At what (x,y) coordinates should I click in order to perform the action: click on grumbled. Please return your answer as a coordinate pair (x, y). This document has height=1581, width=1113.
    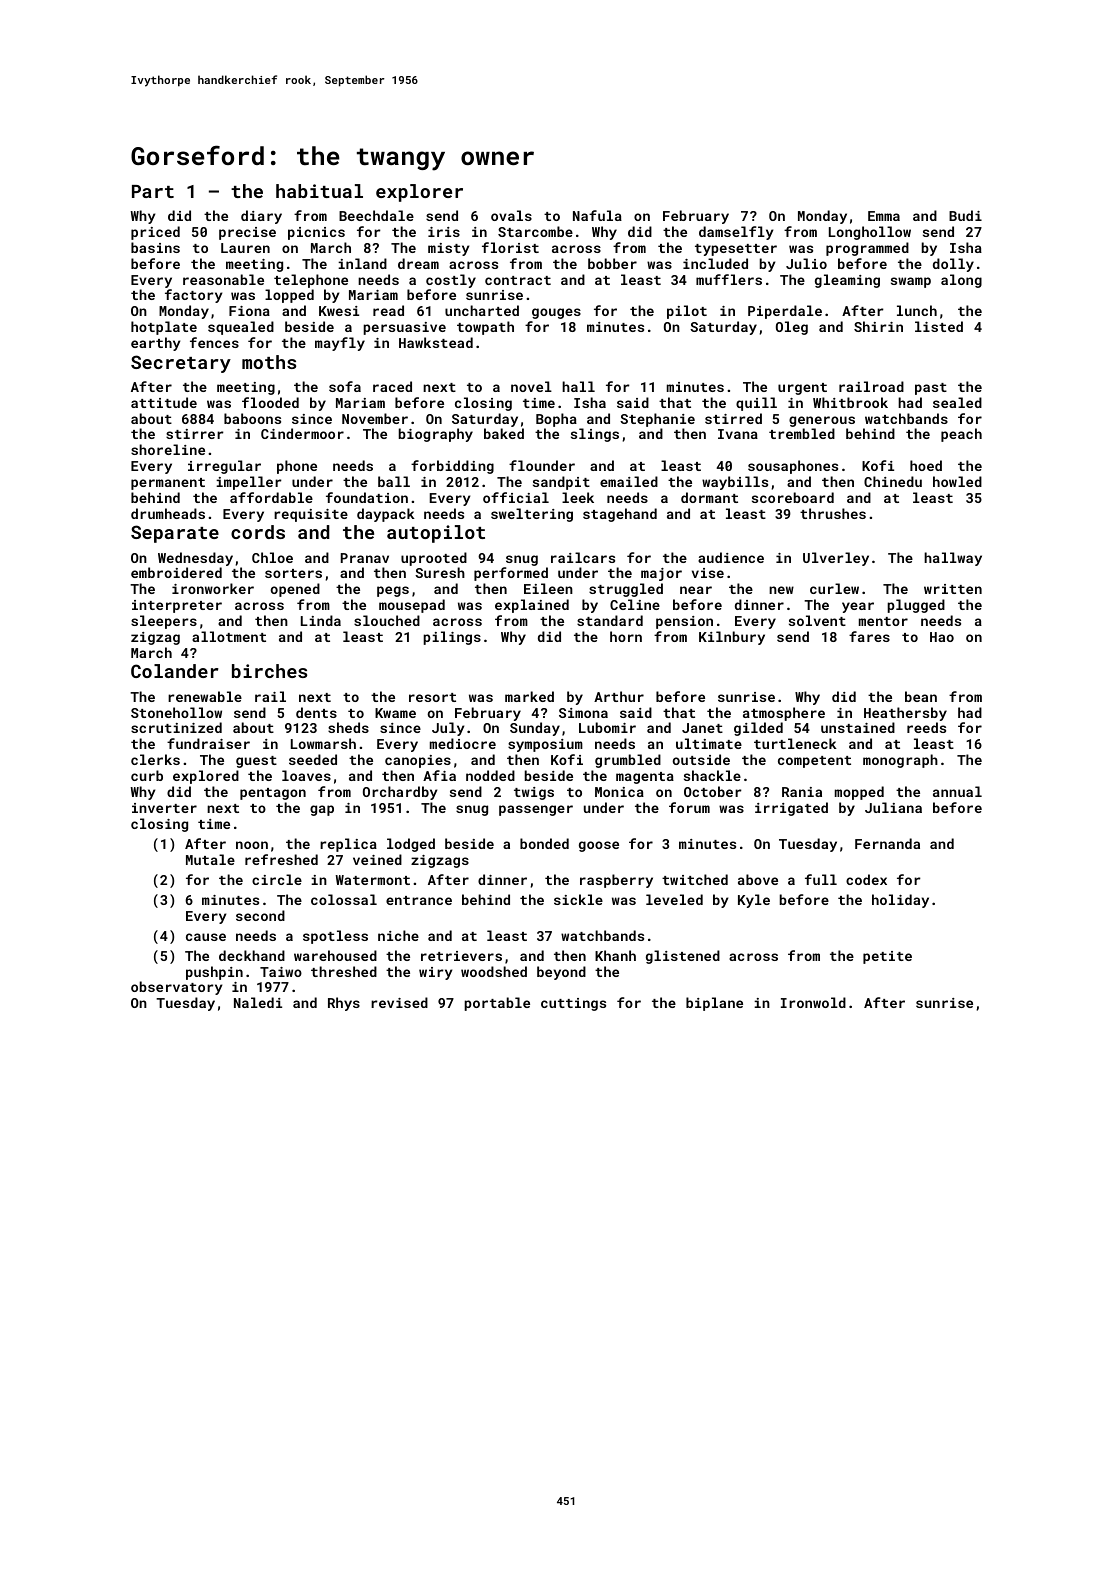
    Looking at the image, I should click on (628, 761).
